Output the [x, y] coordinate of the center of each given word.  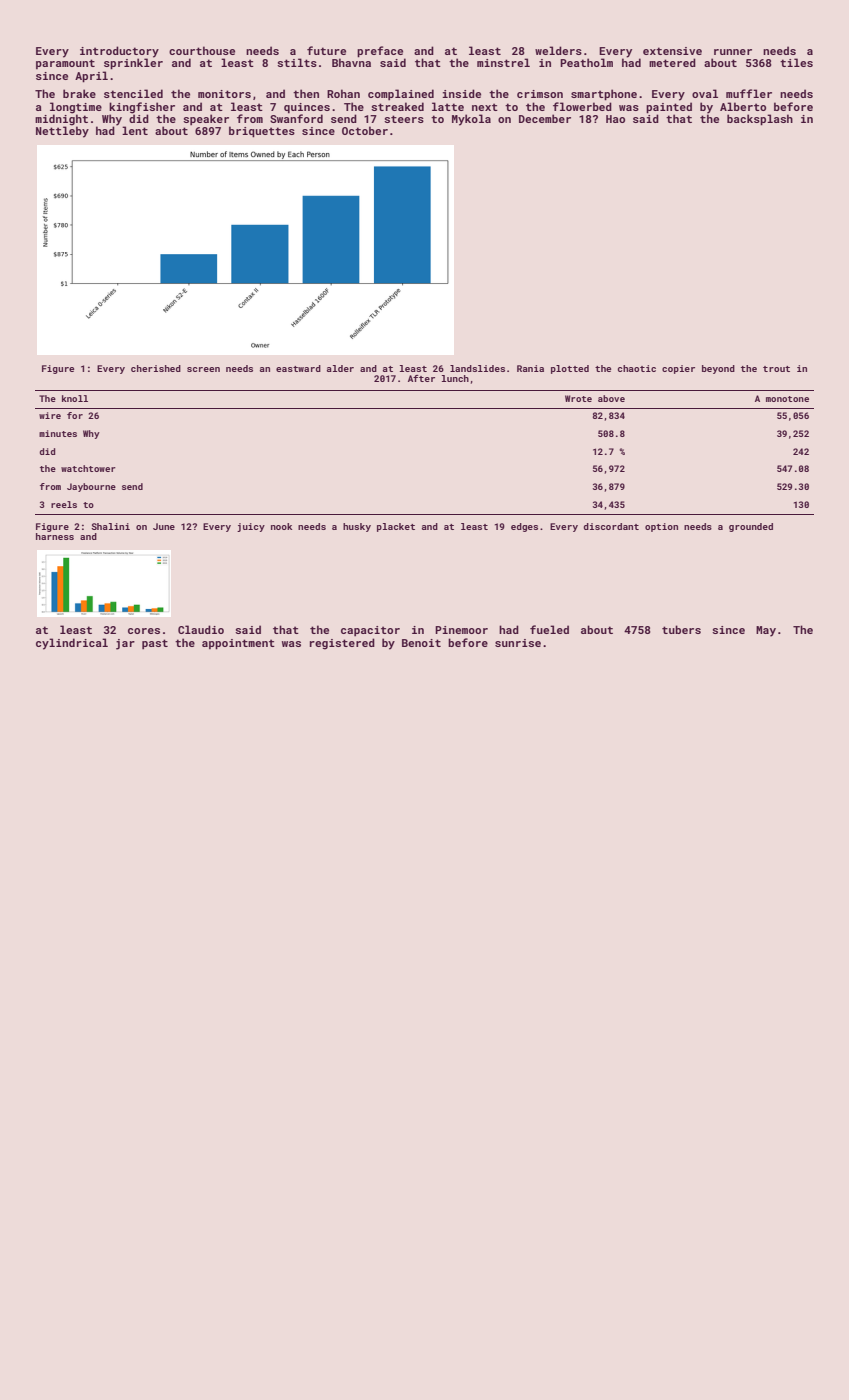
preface [380, 52]
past [155, 644]
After [421, 378]
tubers [681, 629]
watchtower [88, 468]
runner [733, 52]
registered [342, 644]
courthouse [202, 50]
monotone [787, 399]
